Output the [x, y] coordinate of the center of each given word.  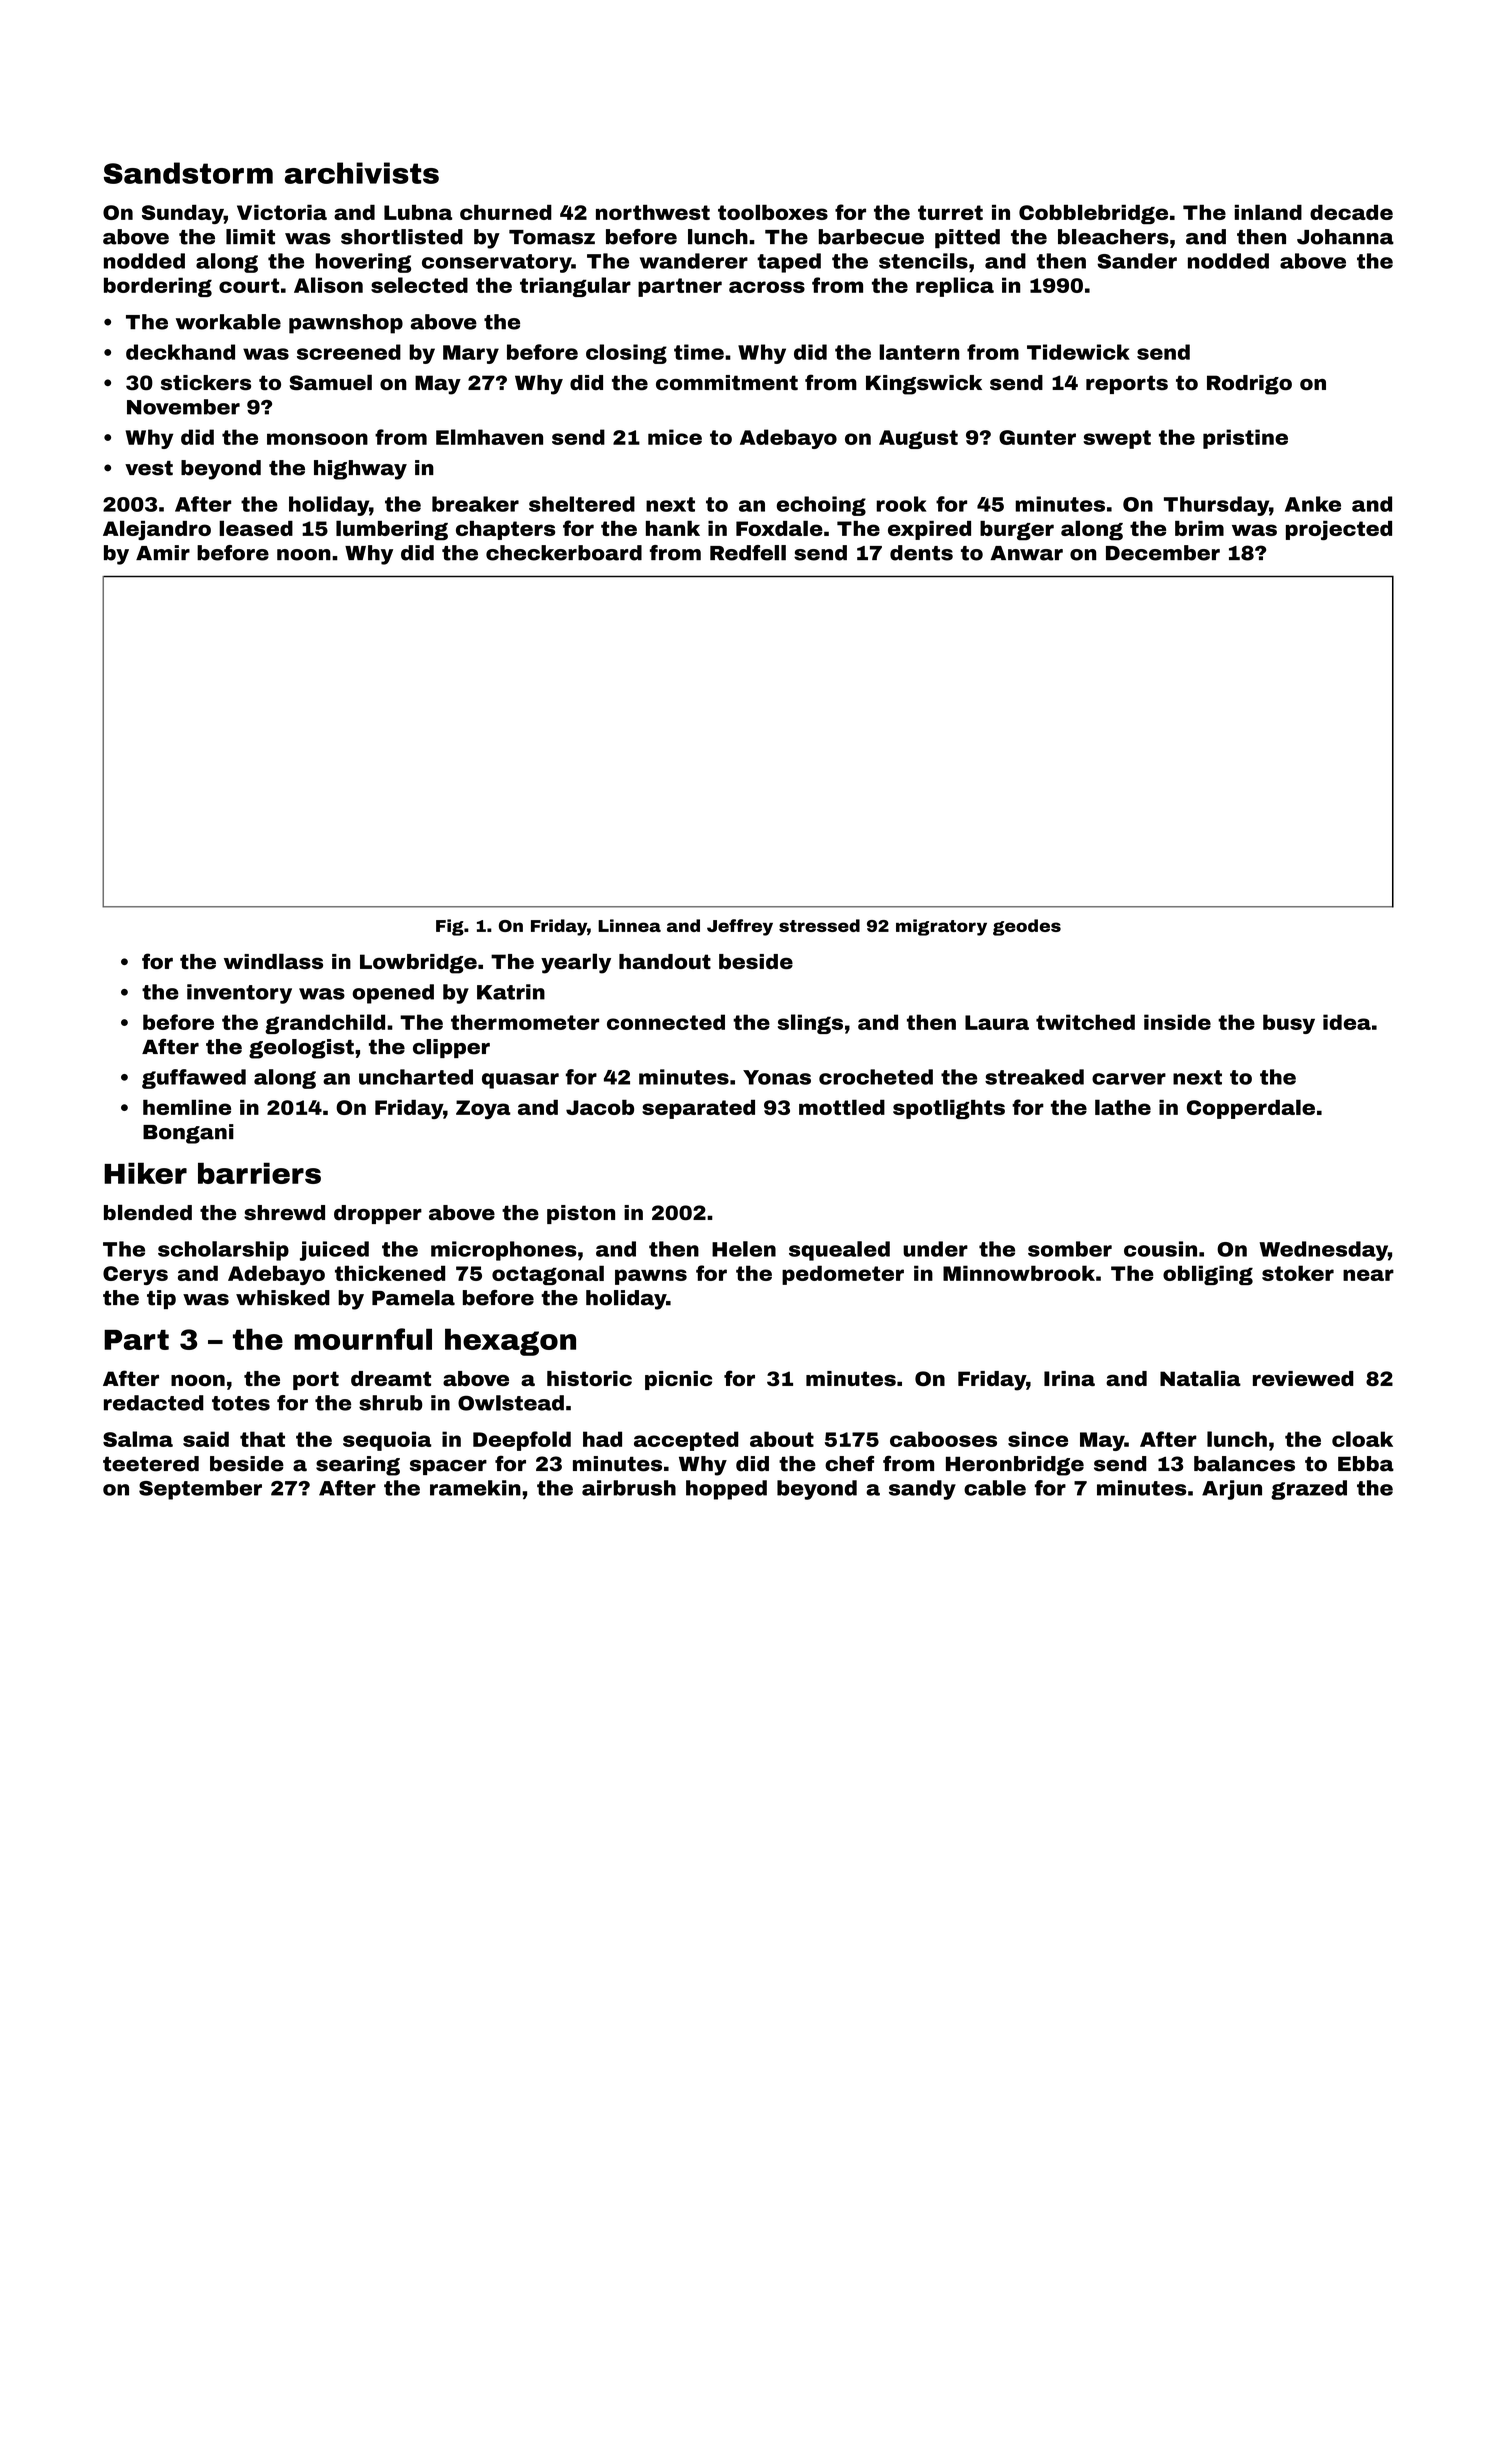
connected [666, 1022]
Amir [163, 552]
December [1163, 553]
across [767, 287]
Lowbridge [418, 964]
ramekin [475, 1488]
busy [1289, 1024]
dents [921, 553]
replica [955, 287]
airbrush [629, 1488]
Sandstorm [188, 173]
